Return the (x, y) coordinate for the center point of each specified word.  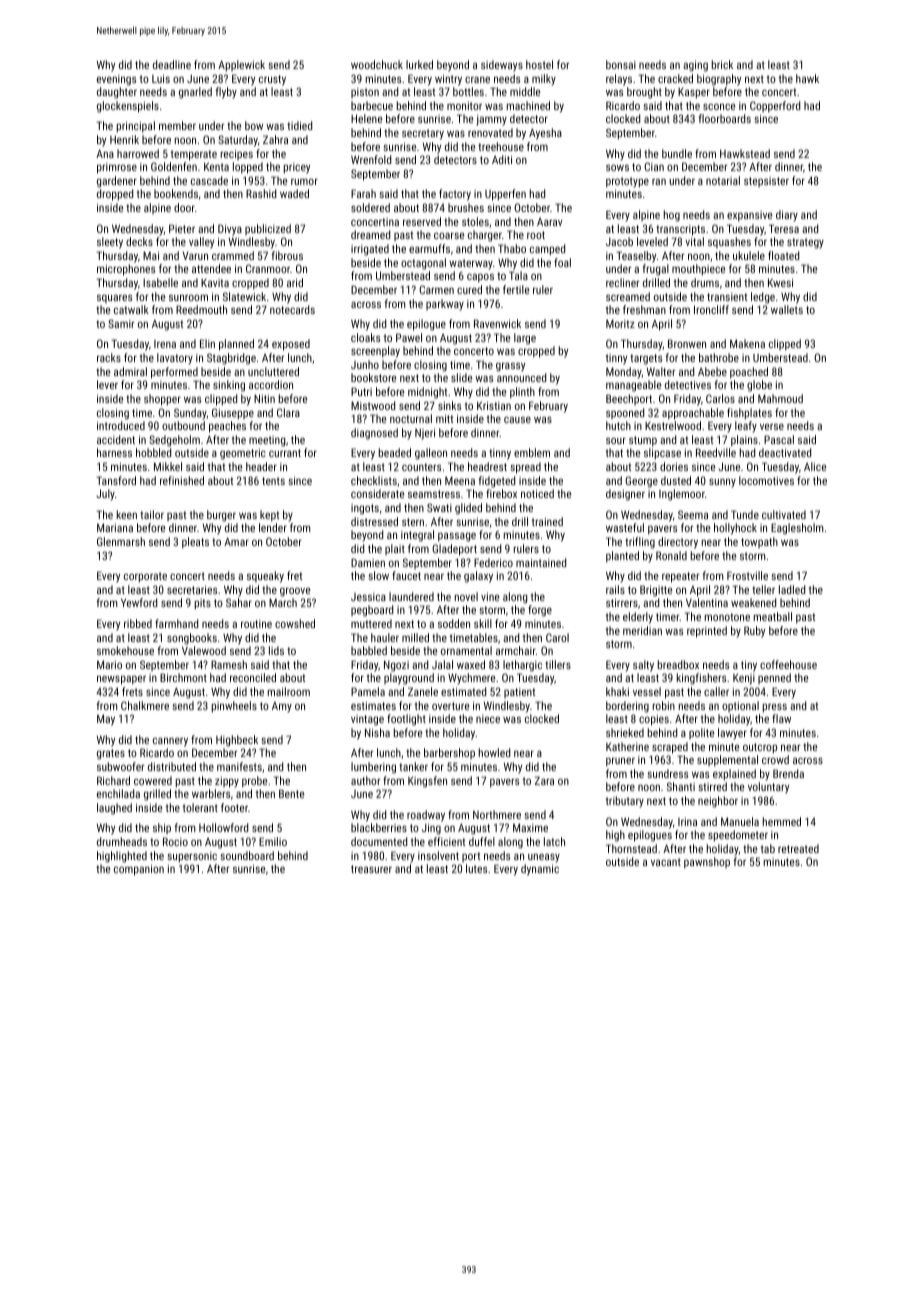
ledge (763, 298)
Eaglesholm (797, 529)
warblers (211, 793)
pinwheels (234, 707)
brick (722, 64)
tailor (152, 514)
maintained (541, 562)
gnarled (195, 93)
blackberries (379, 827)
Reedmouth (201, 309)
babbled (369, 650)
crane (477, 80)
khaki (617, 691)
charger (485, 236)
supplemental (727, 761)
